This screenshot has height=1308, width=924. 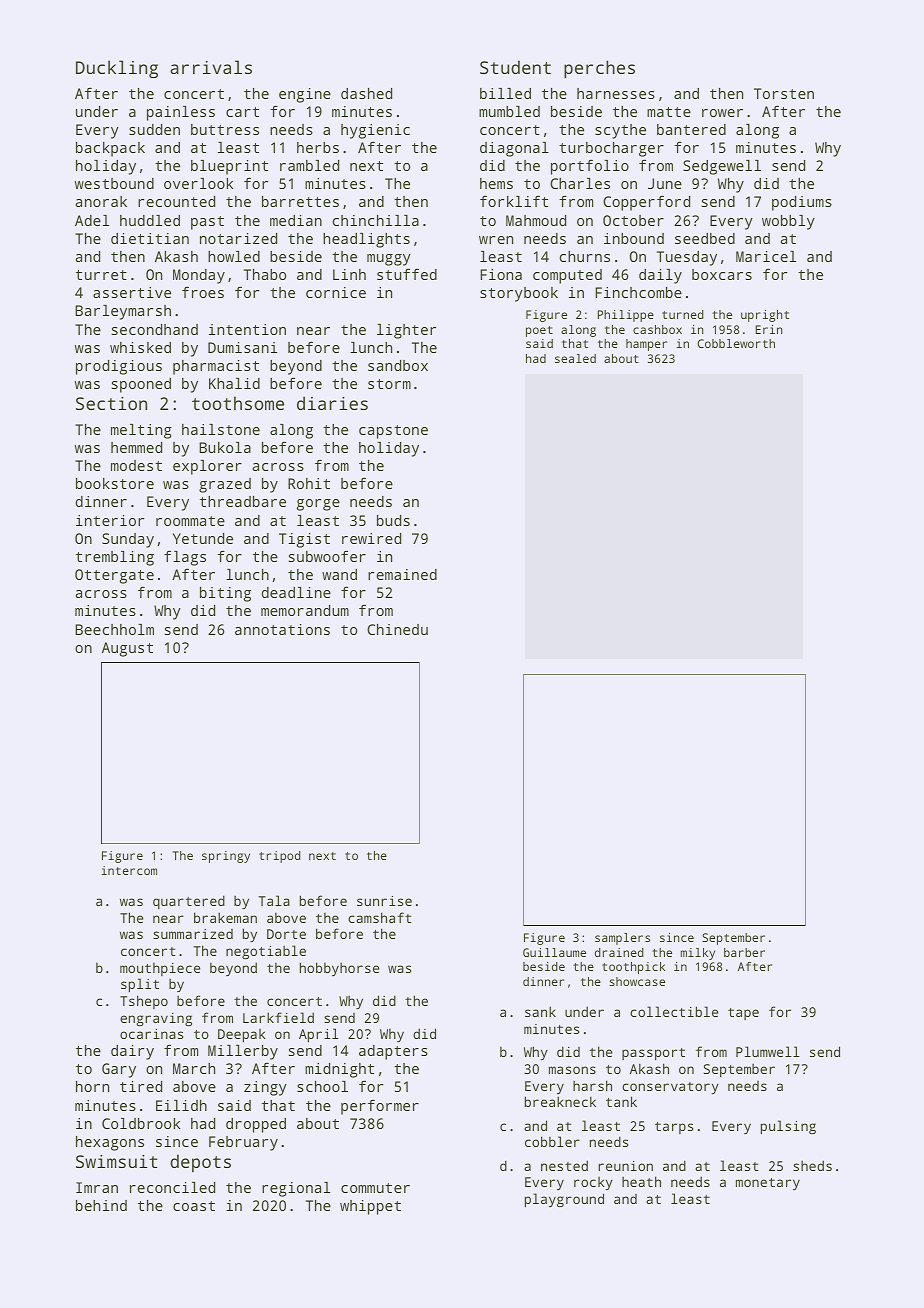 What do you see at coordinates (129, 870) in the screenshot?
I see `intercom` at bounding box center [129, 870].
